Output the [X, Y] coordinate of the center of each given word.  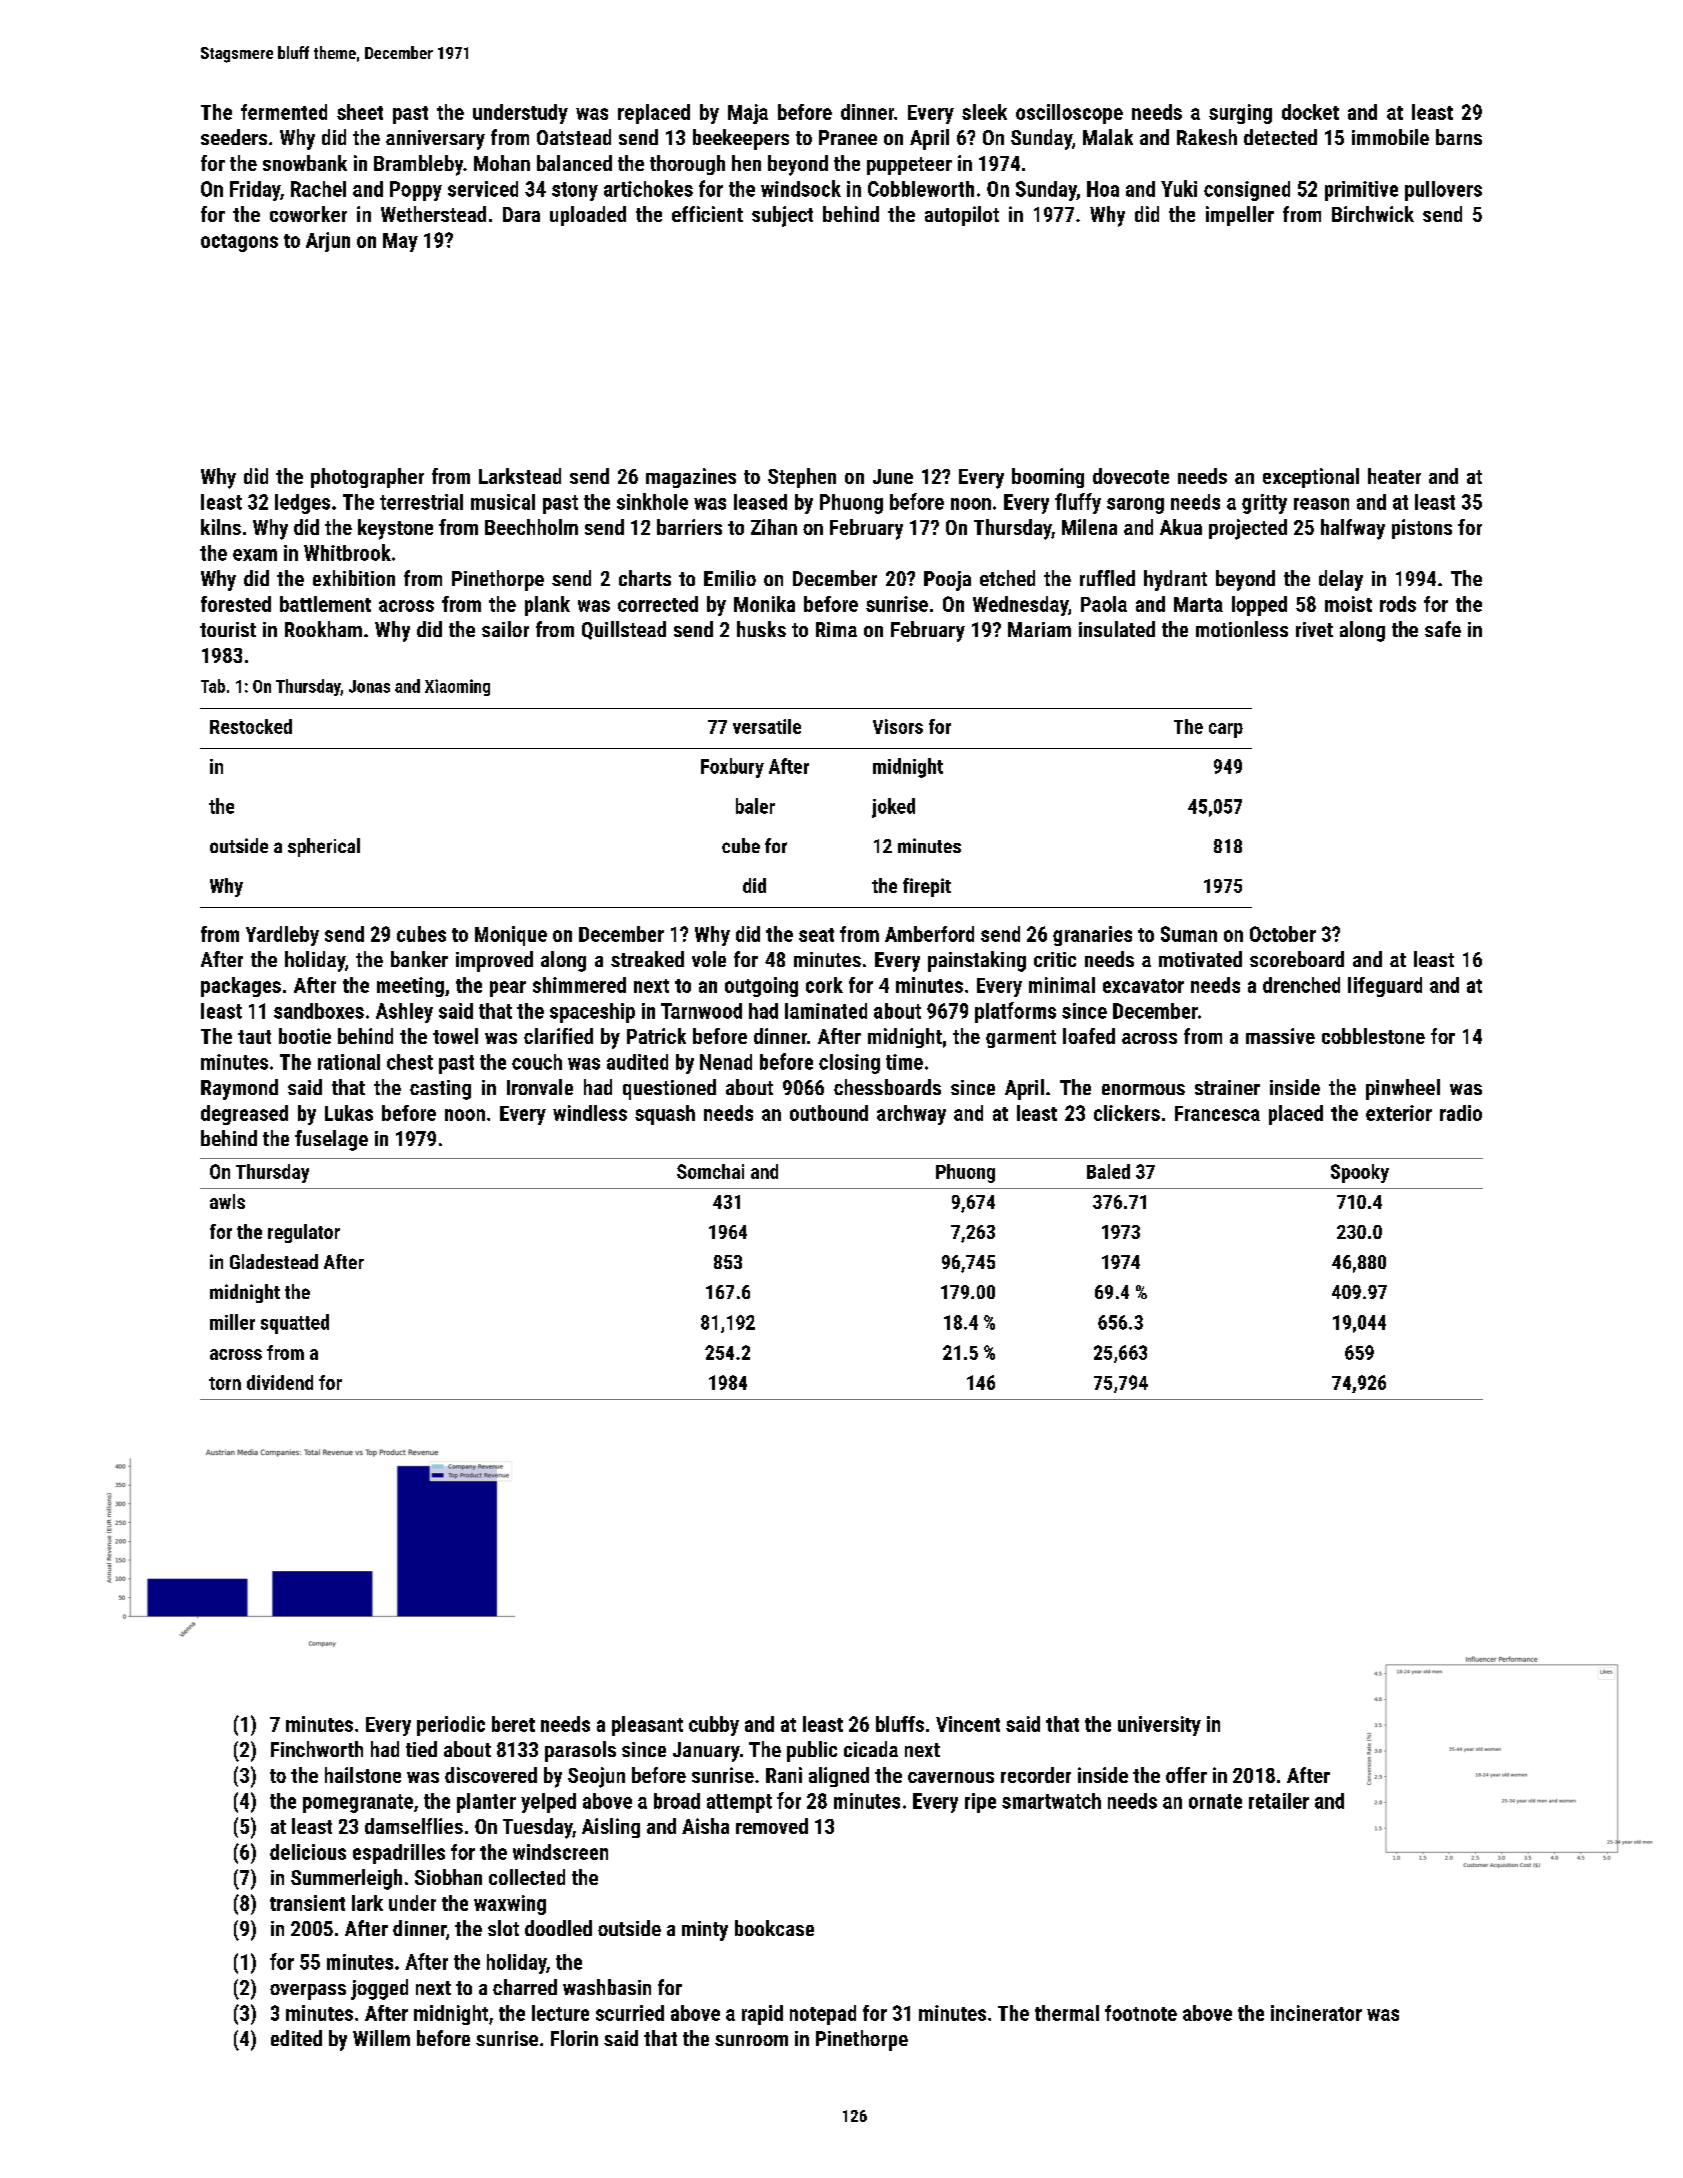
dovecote [1131, 476]
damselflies [414, 1826]
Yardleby [282, 936]
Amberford [929, 934]
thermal [1067, 2013]
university [1159, 1726]
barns [1459, 137]
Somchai [710, 1171]
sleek [984, 112]
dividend [280, 1382]
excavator [1143, 986]
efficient [707, 214]
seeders [234, 137]
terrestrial [421, 502]
